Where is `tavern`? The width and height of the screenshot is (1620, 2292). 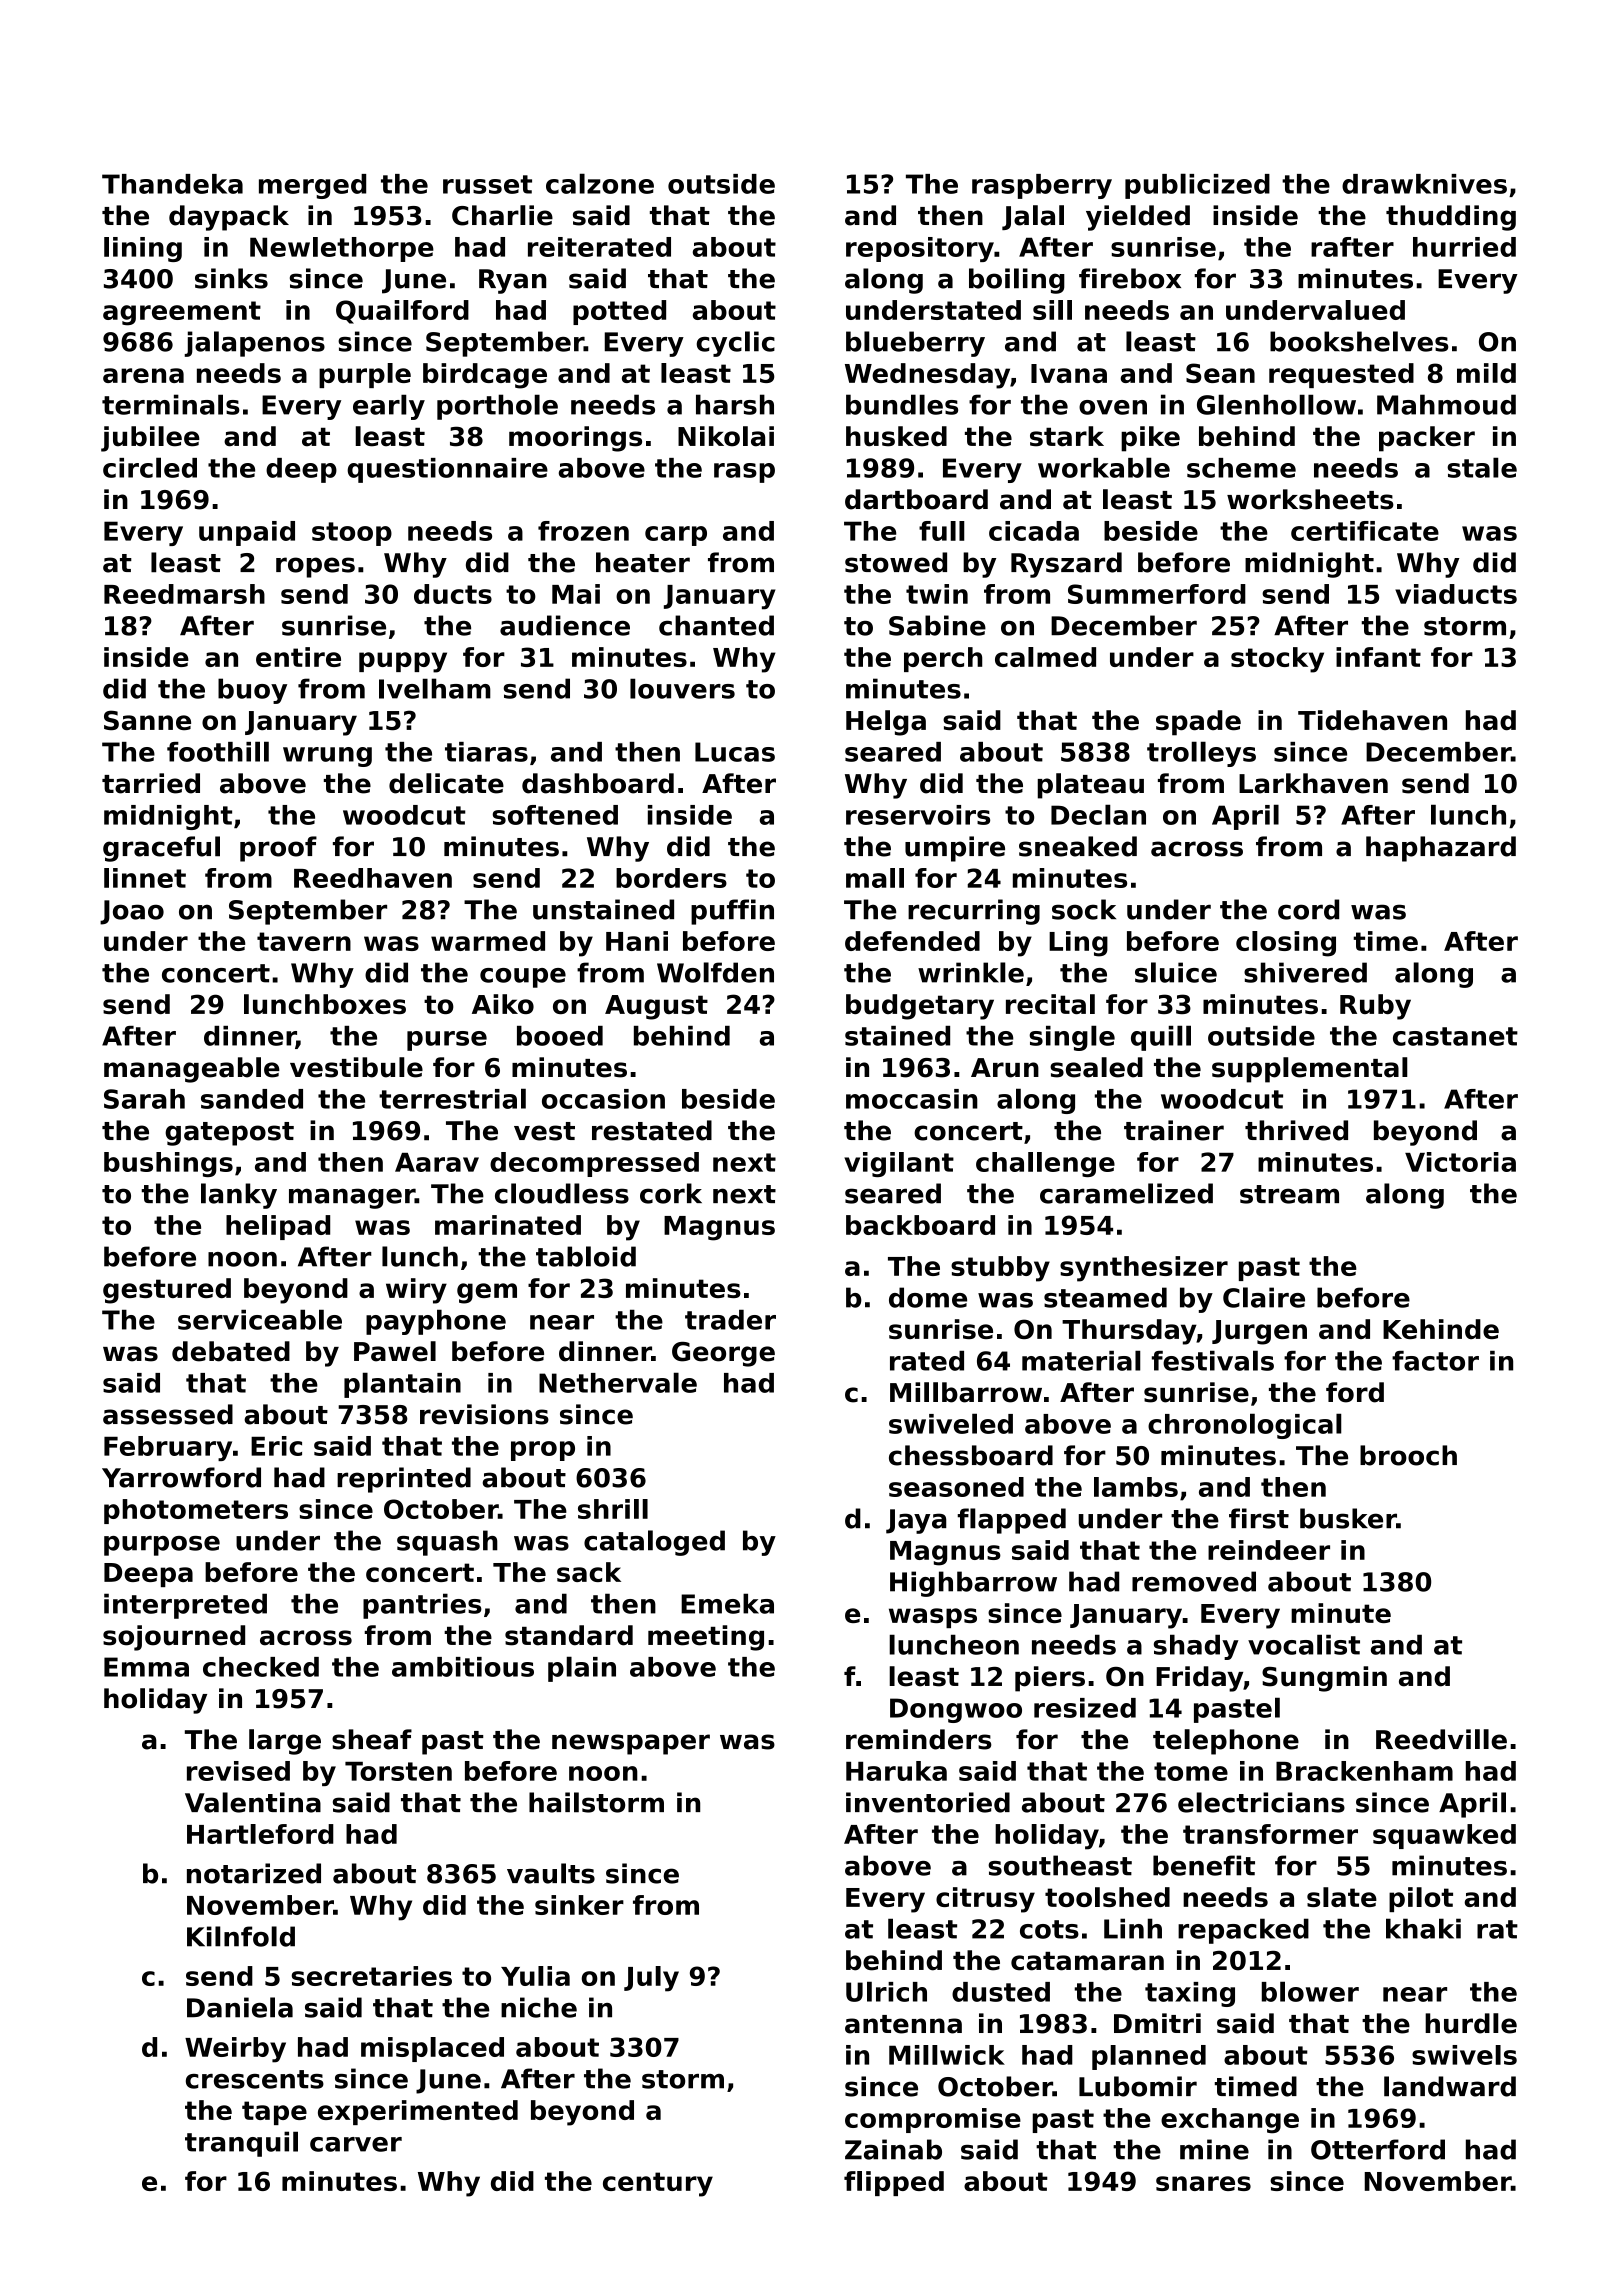
tavern is located at coordinates (304, 941).
